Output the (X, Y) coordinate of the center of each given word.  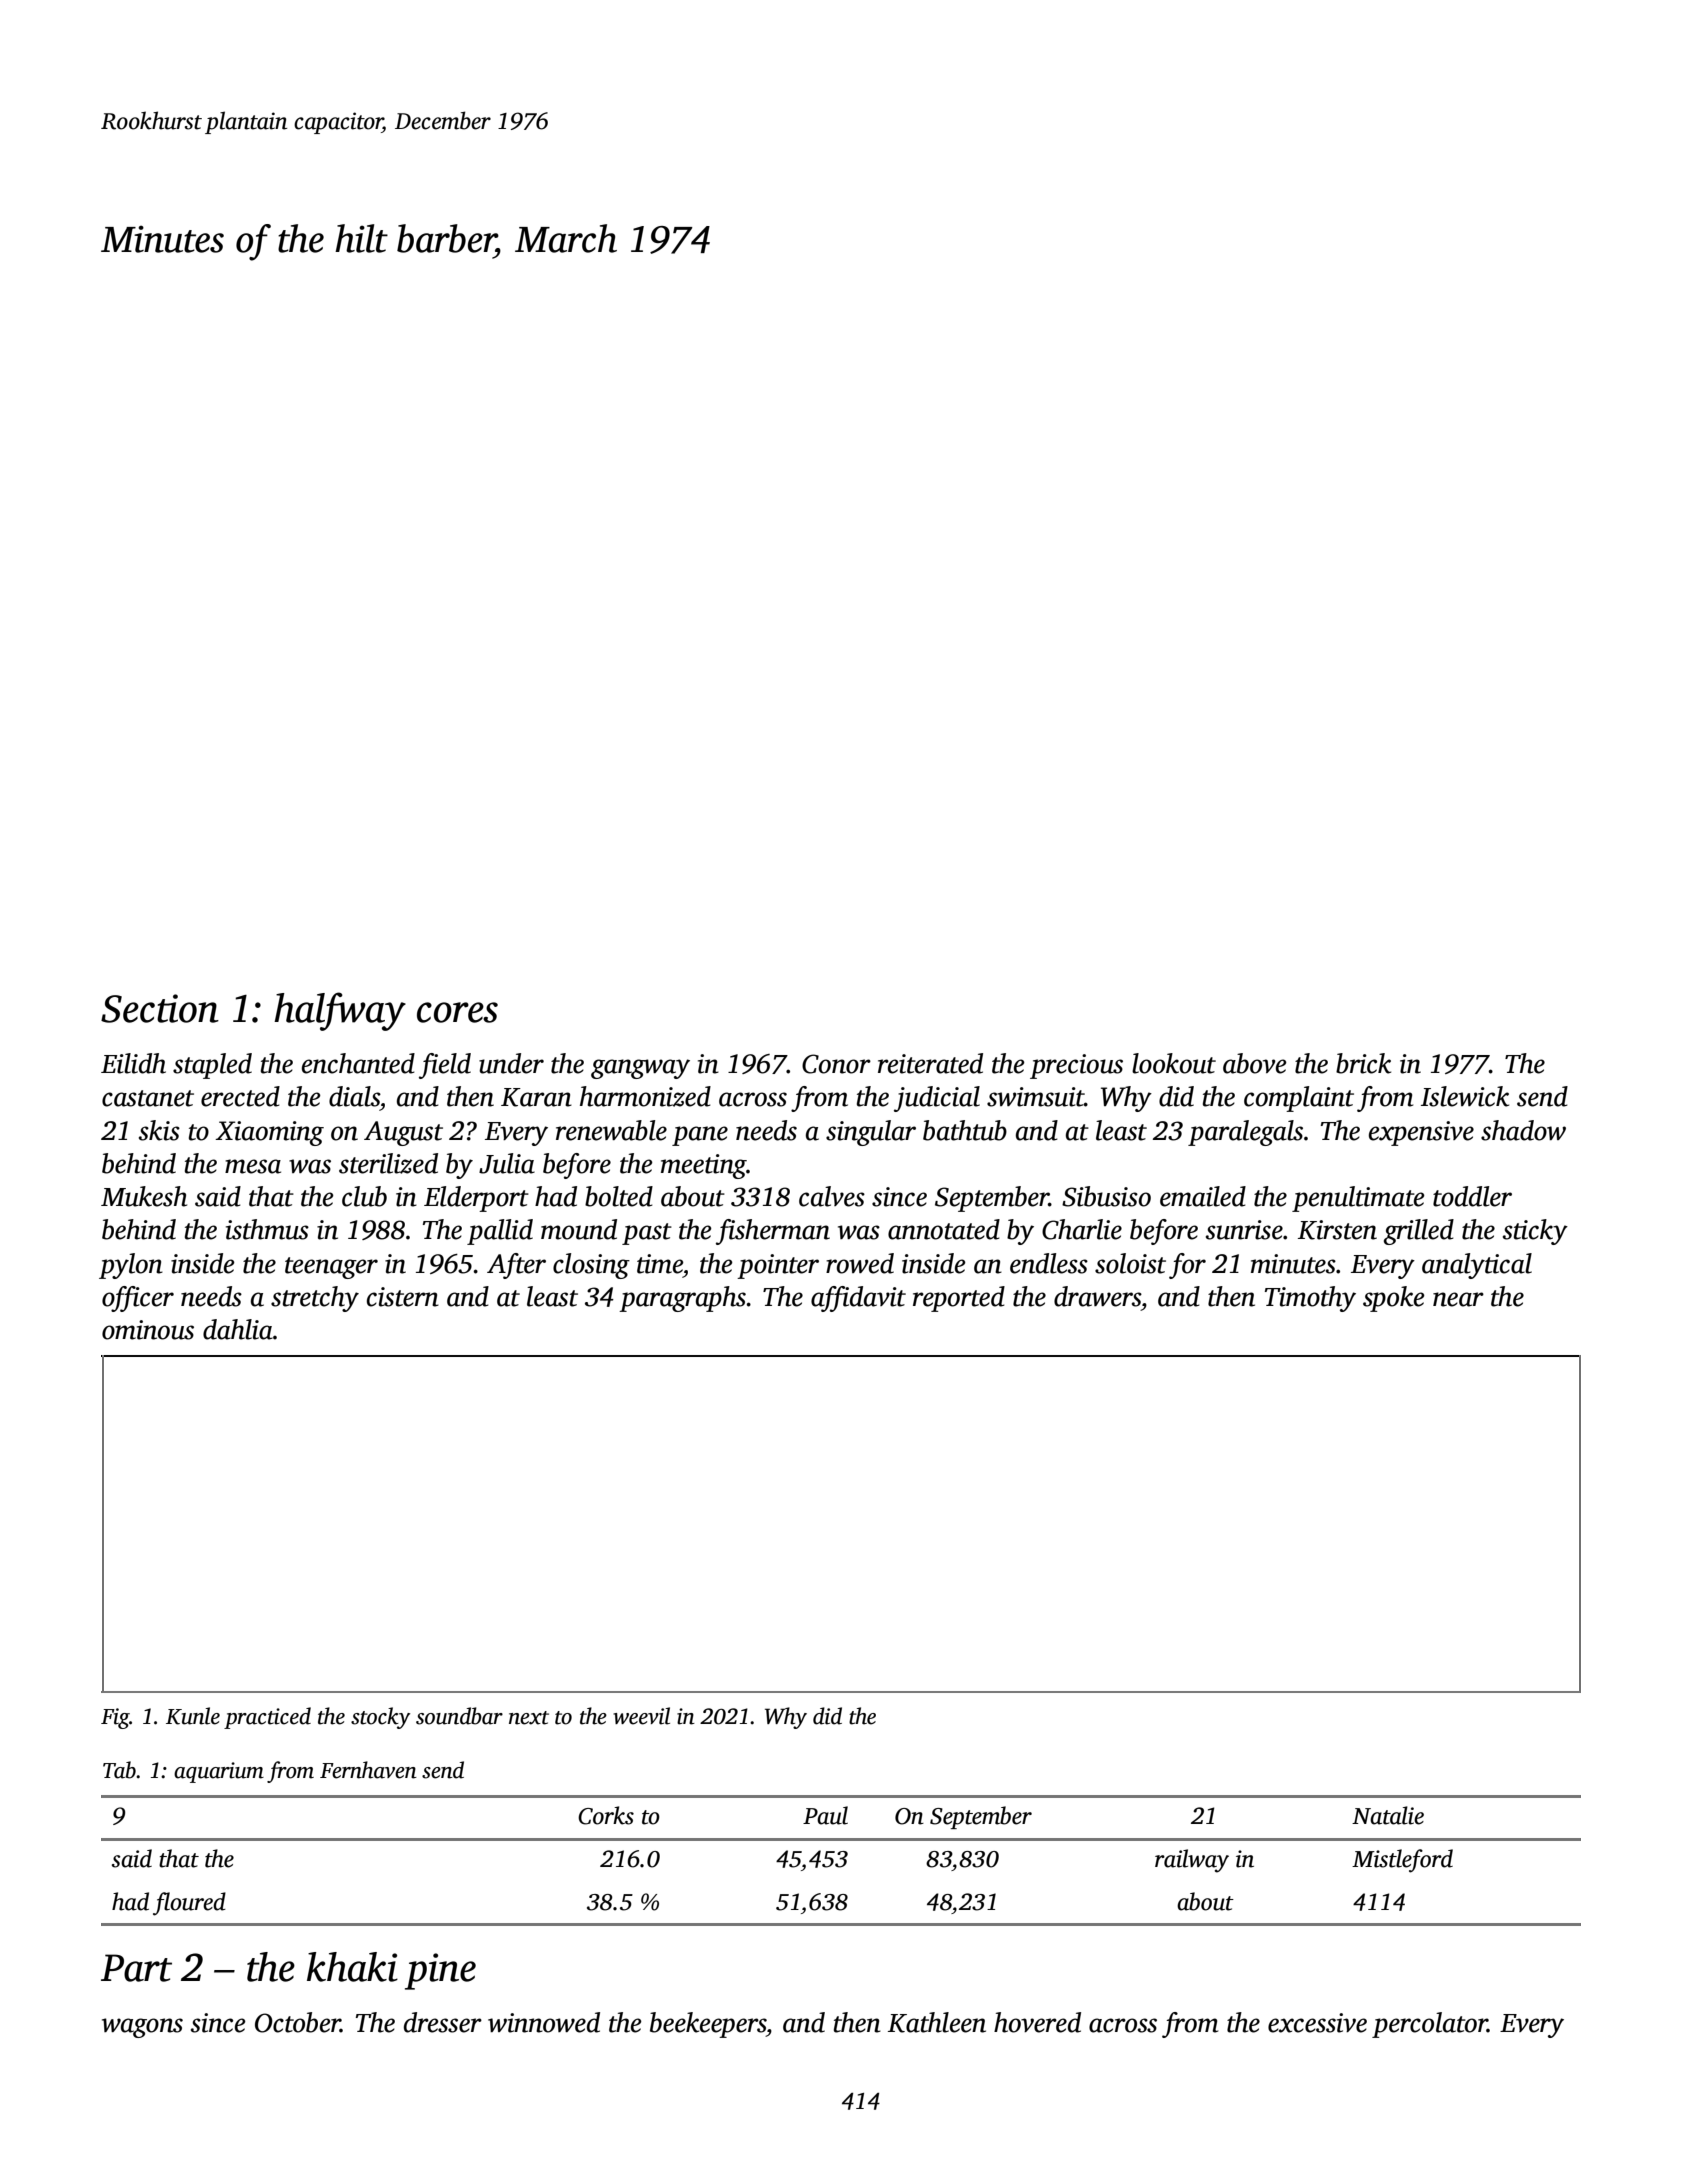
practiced (267, 1718)
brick (1363, 1063)
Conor (836, 1064)
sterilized (388, 1163)
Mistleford (1402, 1861)
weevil (641, 1716)
